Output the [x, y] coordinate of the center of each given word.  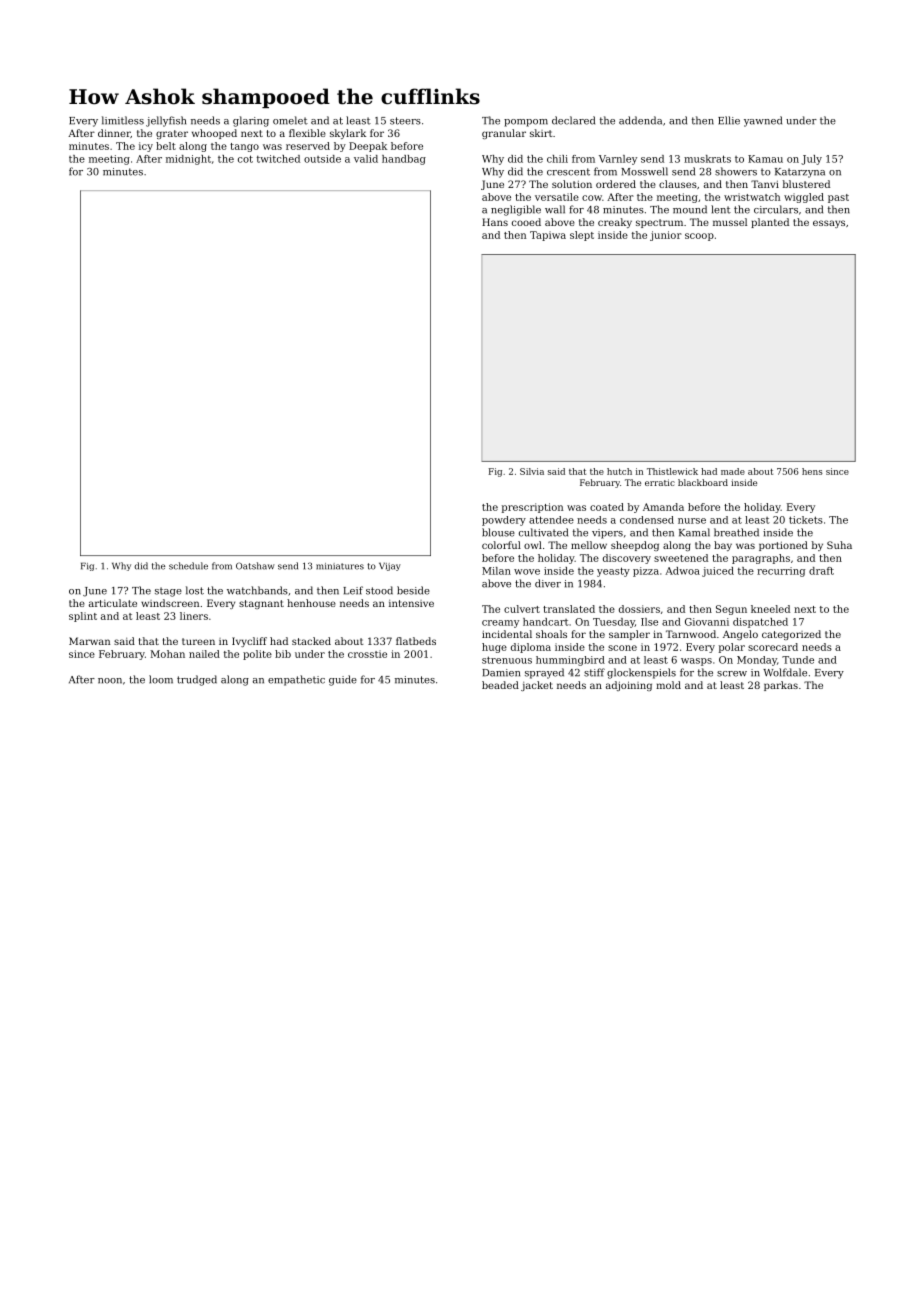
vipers [607, 534]
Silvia [532, 471]
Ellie [729, 120]
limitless [123, 120]
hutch [619, 471]
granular [504, 134]
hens [812, 471]
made [733, 471]
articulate [113, 603]
